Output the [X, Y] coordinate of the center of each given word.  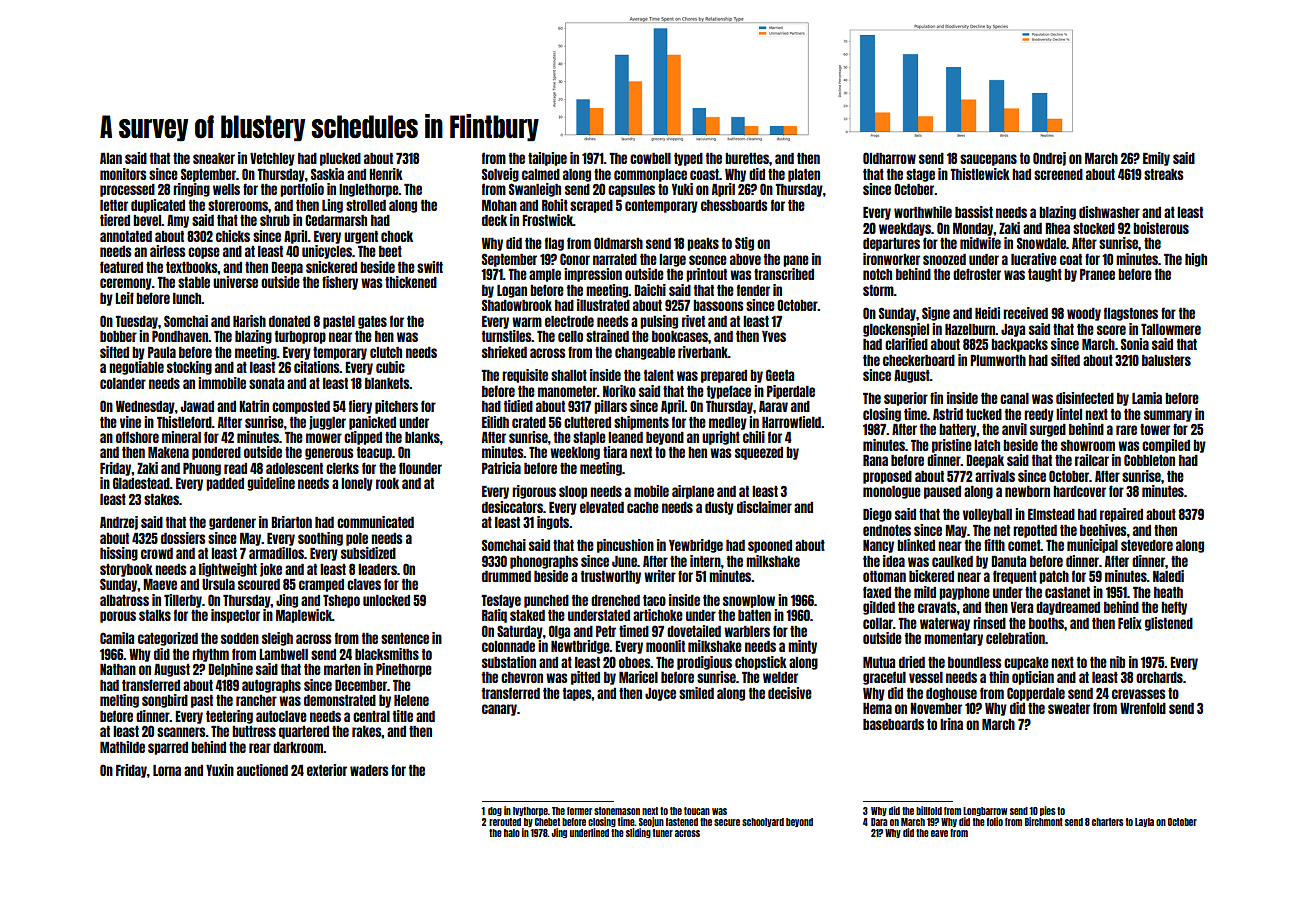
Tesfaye [501, 601]
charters [1107, 822]
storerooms [238, 205]
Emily [1156, 159]
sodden [240, 638]
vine [130, 422]
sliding [638, 833]
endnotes [887, 530]
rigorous [534, 492]
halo [512, 833]
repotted [1035, 531]
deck [494, 220]
